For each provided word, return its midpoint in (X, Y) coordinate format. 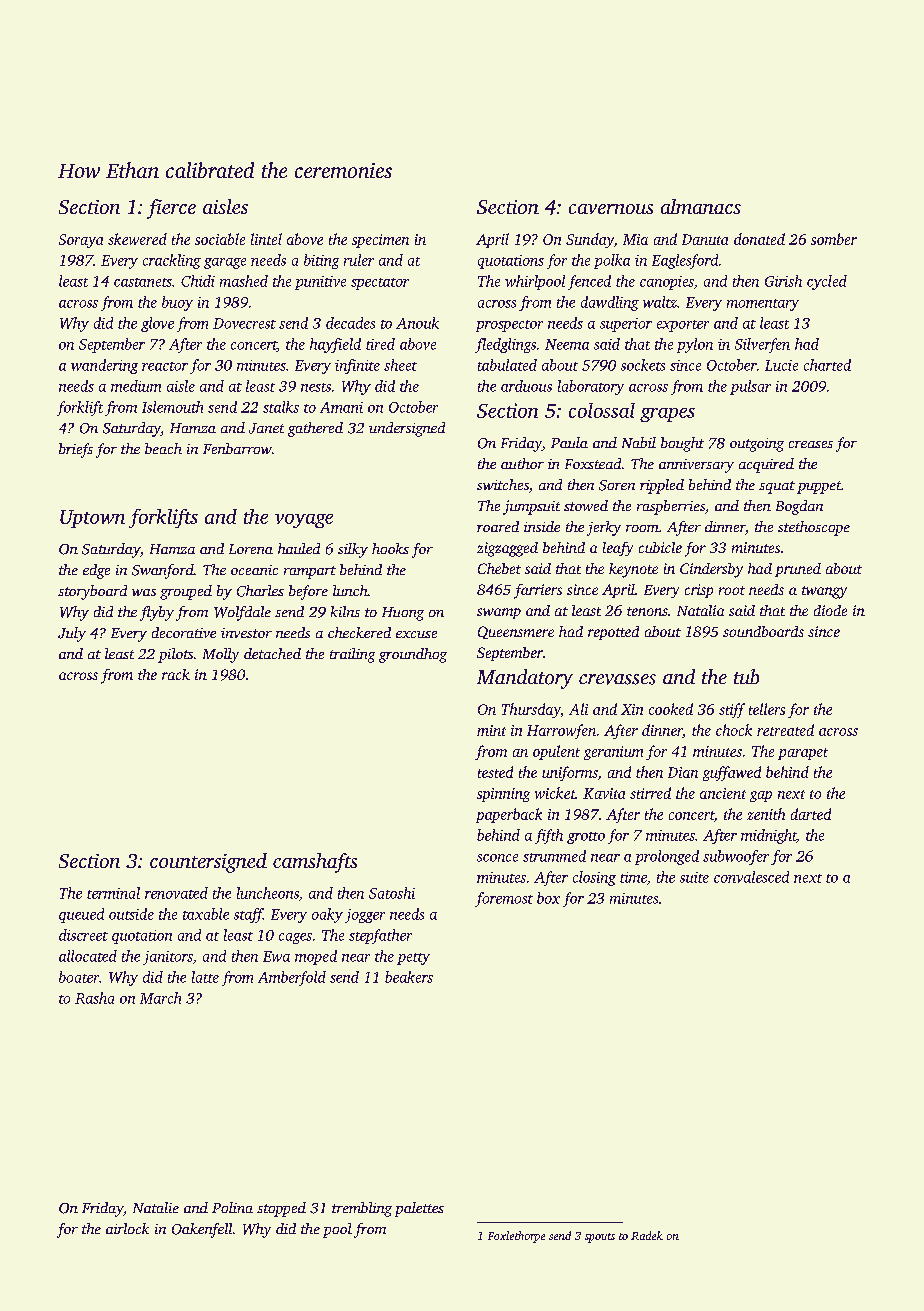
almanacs (701, 206)
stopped (281, 1209)
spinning (503, 795)
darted (811, 814)
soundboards (763, 631)
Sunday (590, 240)
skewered (137, 239)
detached (272, 653)
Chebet (499, 568)
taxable (206, 914)
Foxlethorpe (516, 1237)
